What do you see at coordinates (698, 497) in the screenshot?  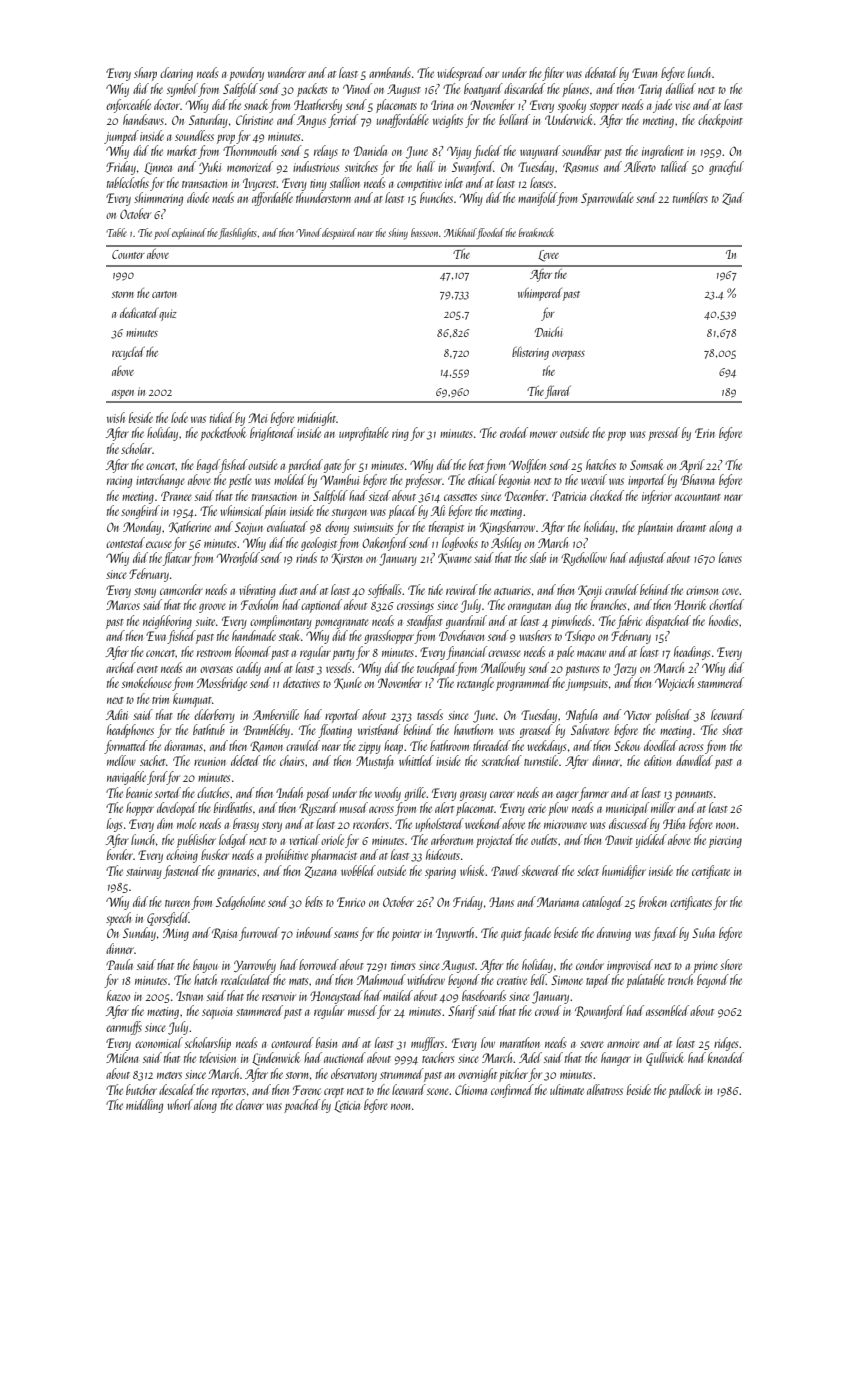 I see `accountant` at bounding box center [698, 497].
